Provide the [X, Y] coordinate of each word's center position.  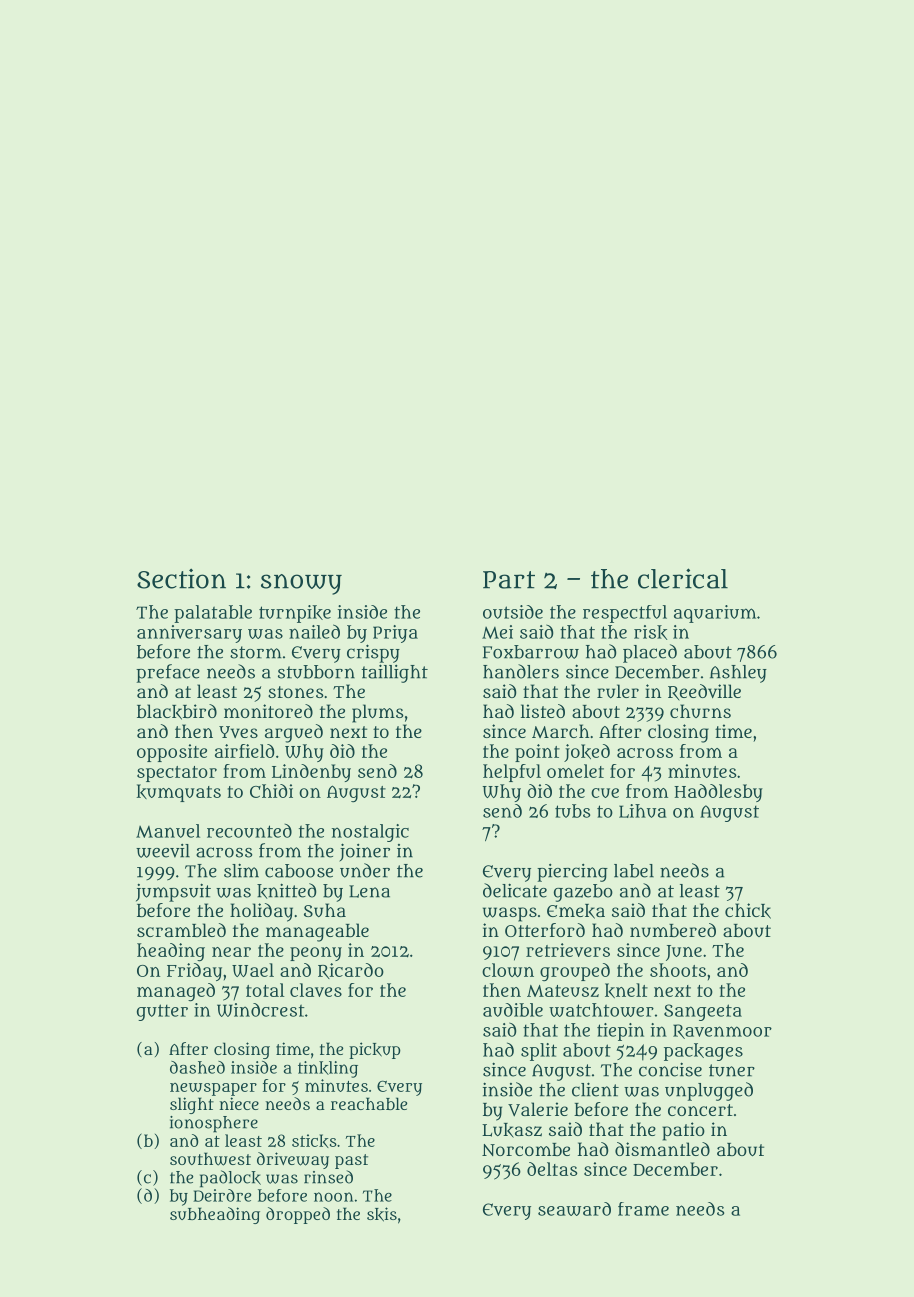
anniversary [189, 634]
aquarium [715, 614]
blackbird [177, 712]
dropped [298, 1215]
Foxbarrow [531, 652]
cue [605, 793]
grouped [575, 972]
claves [316, 990]
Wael [253, 970]
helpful [512, 773]
